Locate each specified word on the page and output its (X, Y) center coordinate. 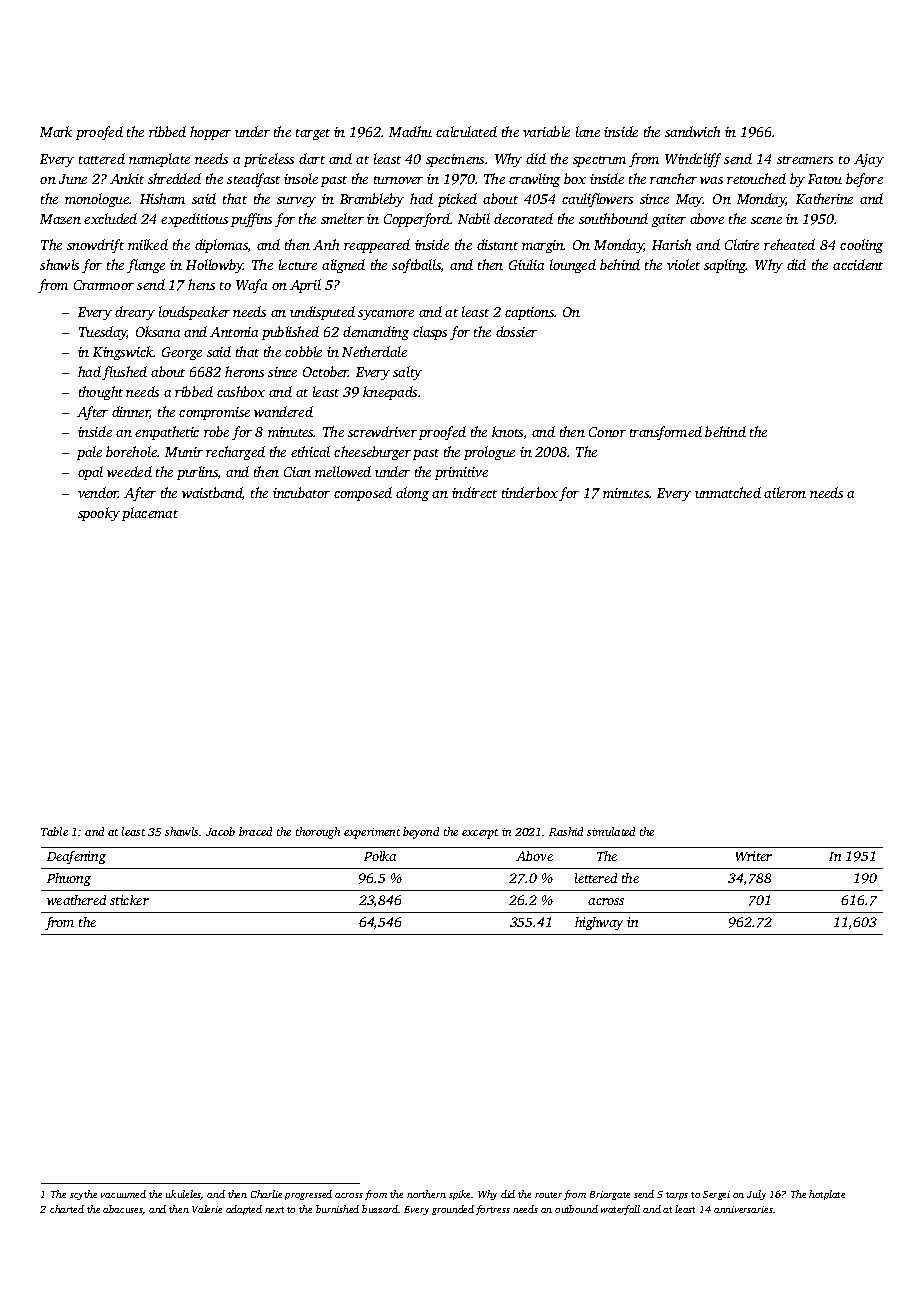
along (412, 494)
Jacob (220, 831)
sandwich (692, 131)
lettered (596, 878)
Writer (754, 856)
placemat (150, 514)
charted (67, 1209)
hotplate (827, 1195)
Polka (380, 856)
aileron (785, 492)
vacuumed (123, 1194)
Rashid (566, 831)
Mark (56, 131)
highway (599, 923)
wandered (283, 411)
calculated (466, 131)
